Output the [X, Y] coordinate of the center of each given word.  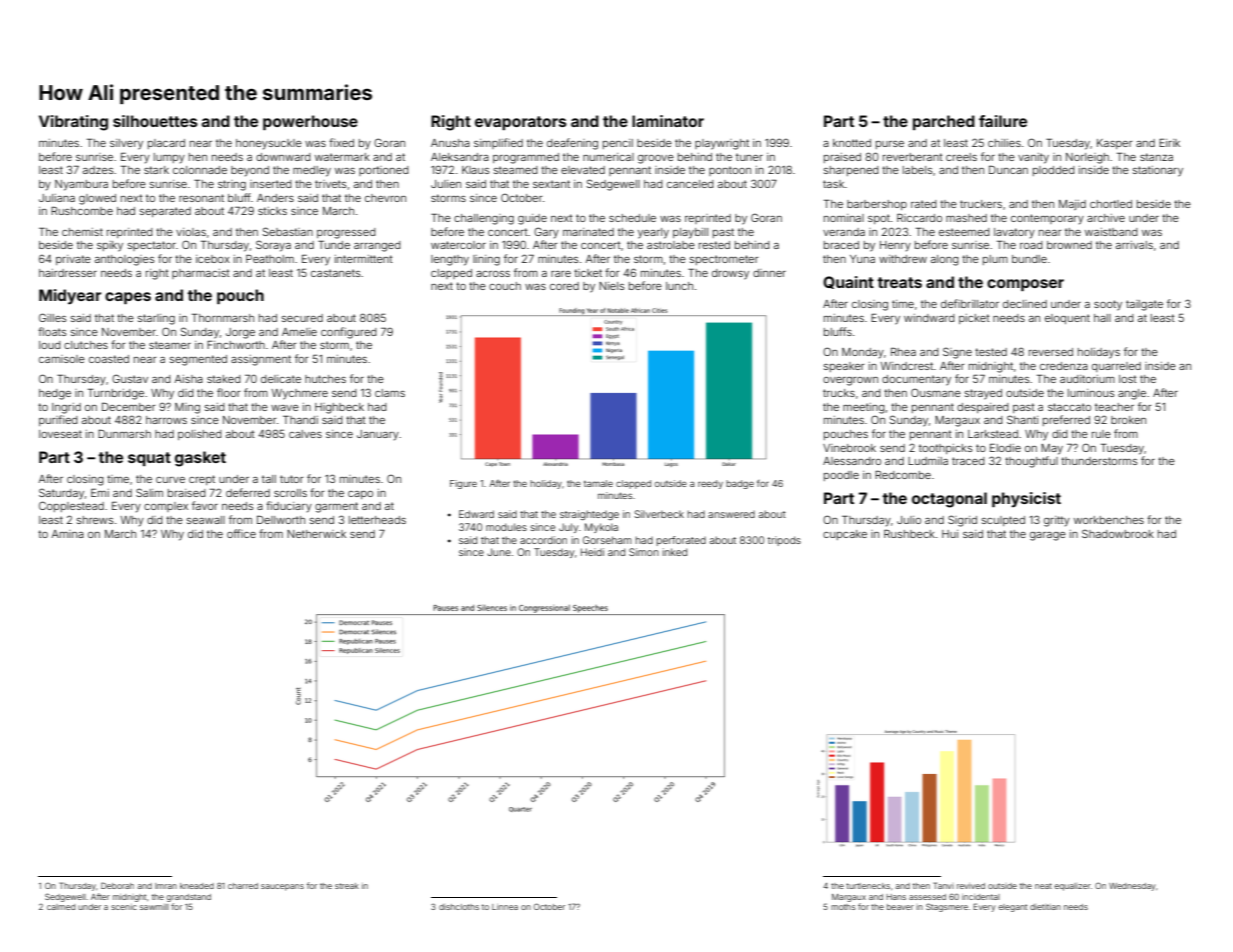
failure [1003, 121]
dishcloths [459, 907]
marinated [588, 232]
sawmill [154, 907]
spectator [152, 246]
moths [843, 907]
